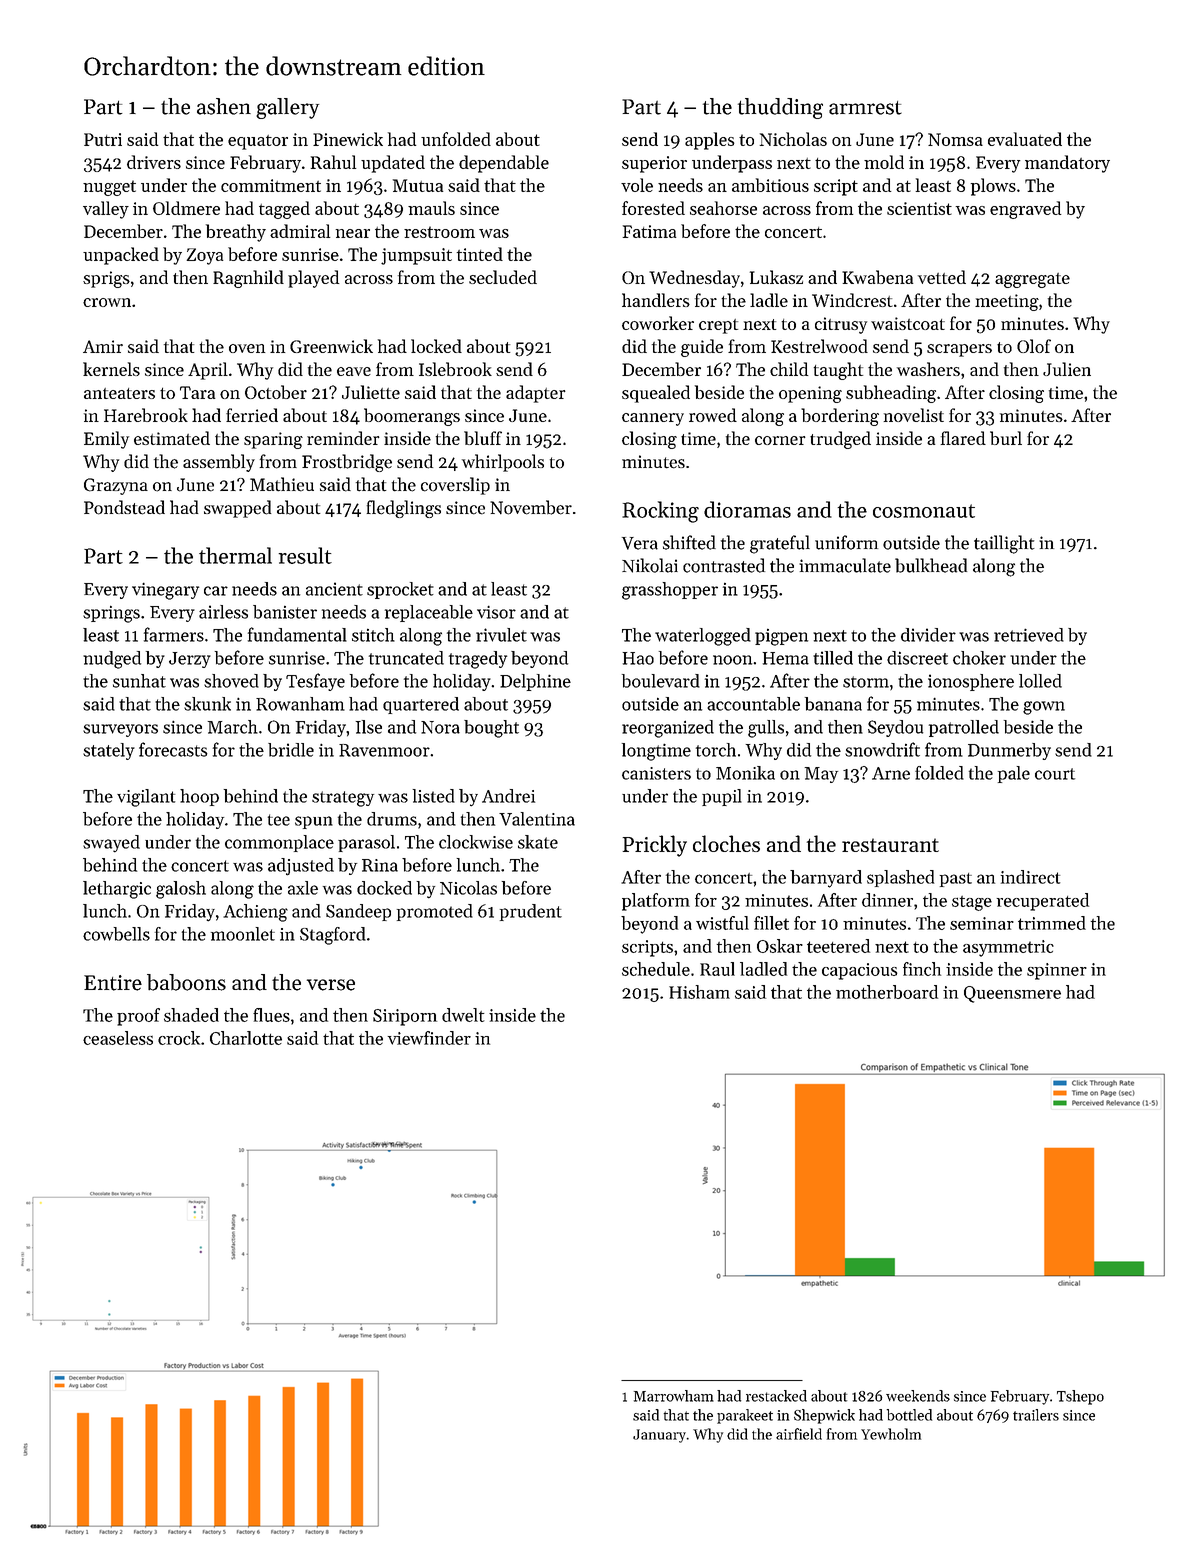 This screenshot has height=1558, width=1204. What do you see at coordinates (243, 934) in the screenshot?
I see `moonlet` at bounding box center [243, 934].
